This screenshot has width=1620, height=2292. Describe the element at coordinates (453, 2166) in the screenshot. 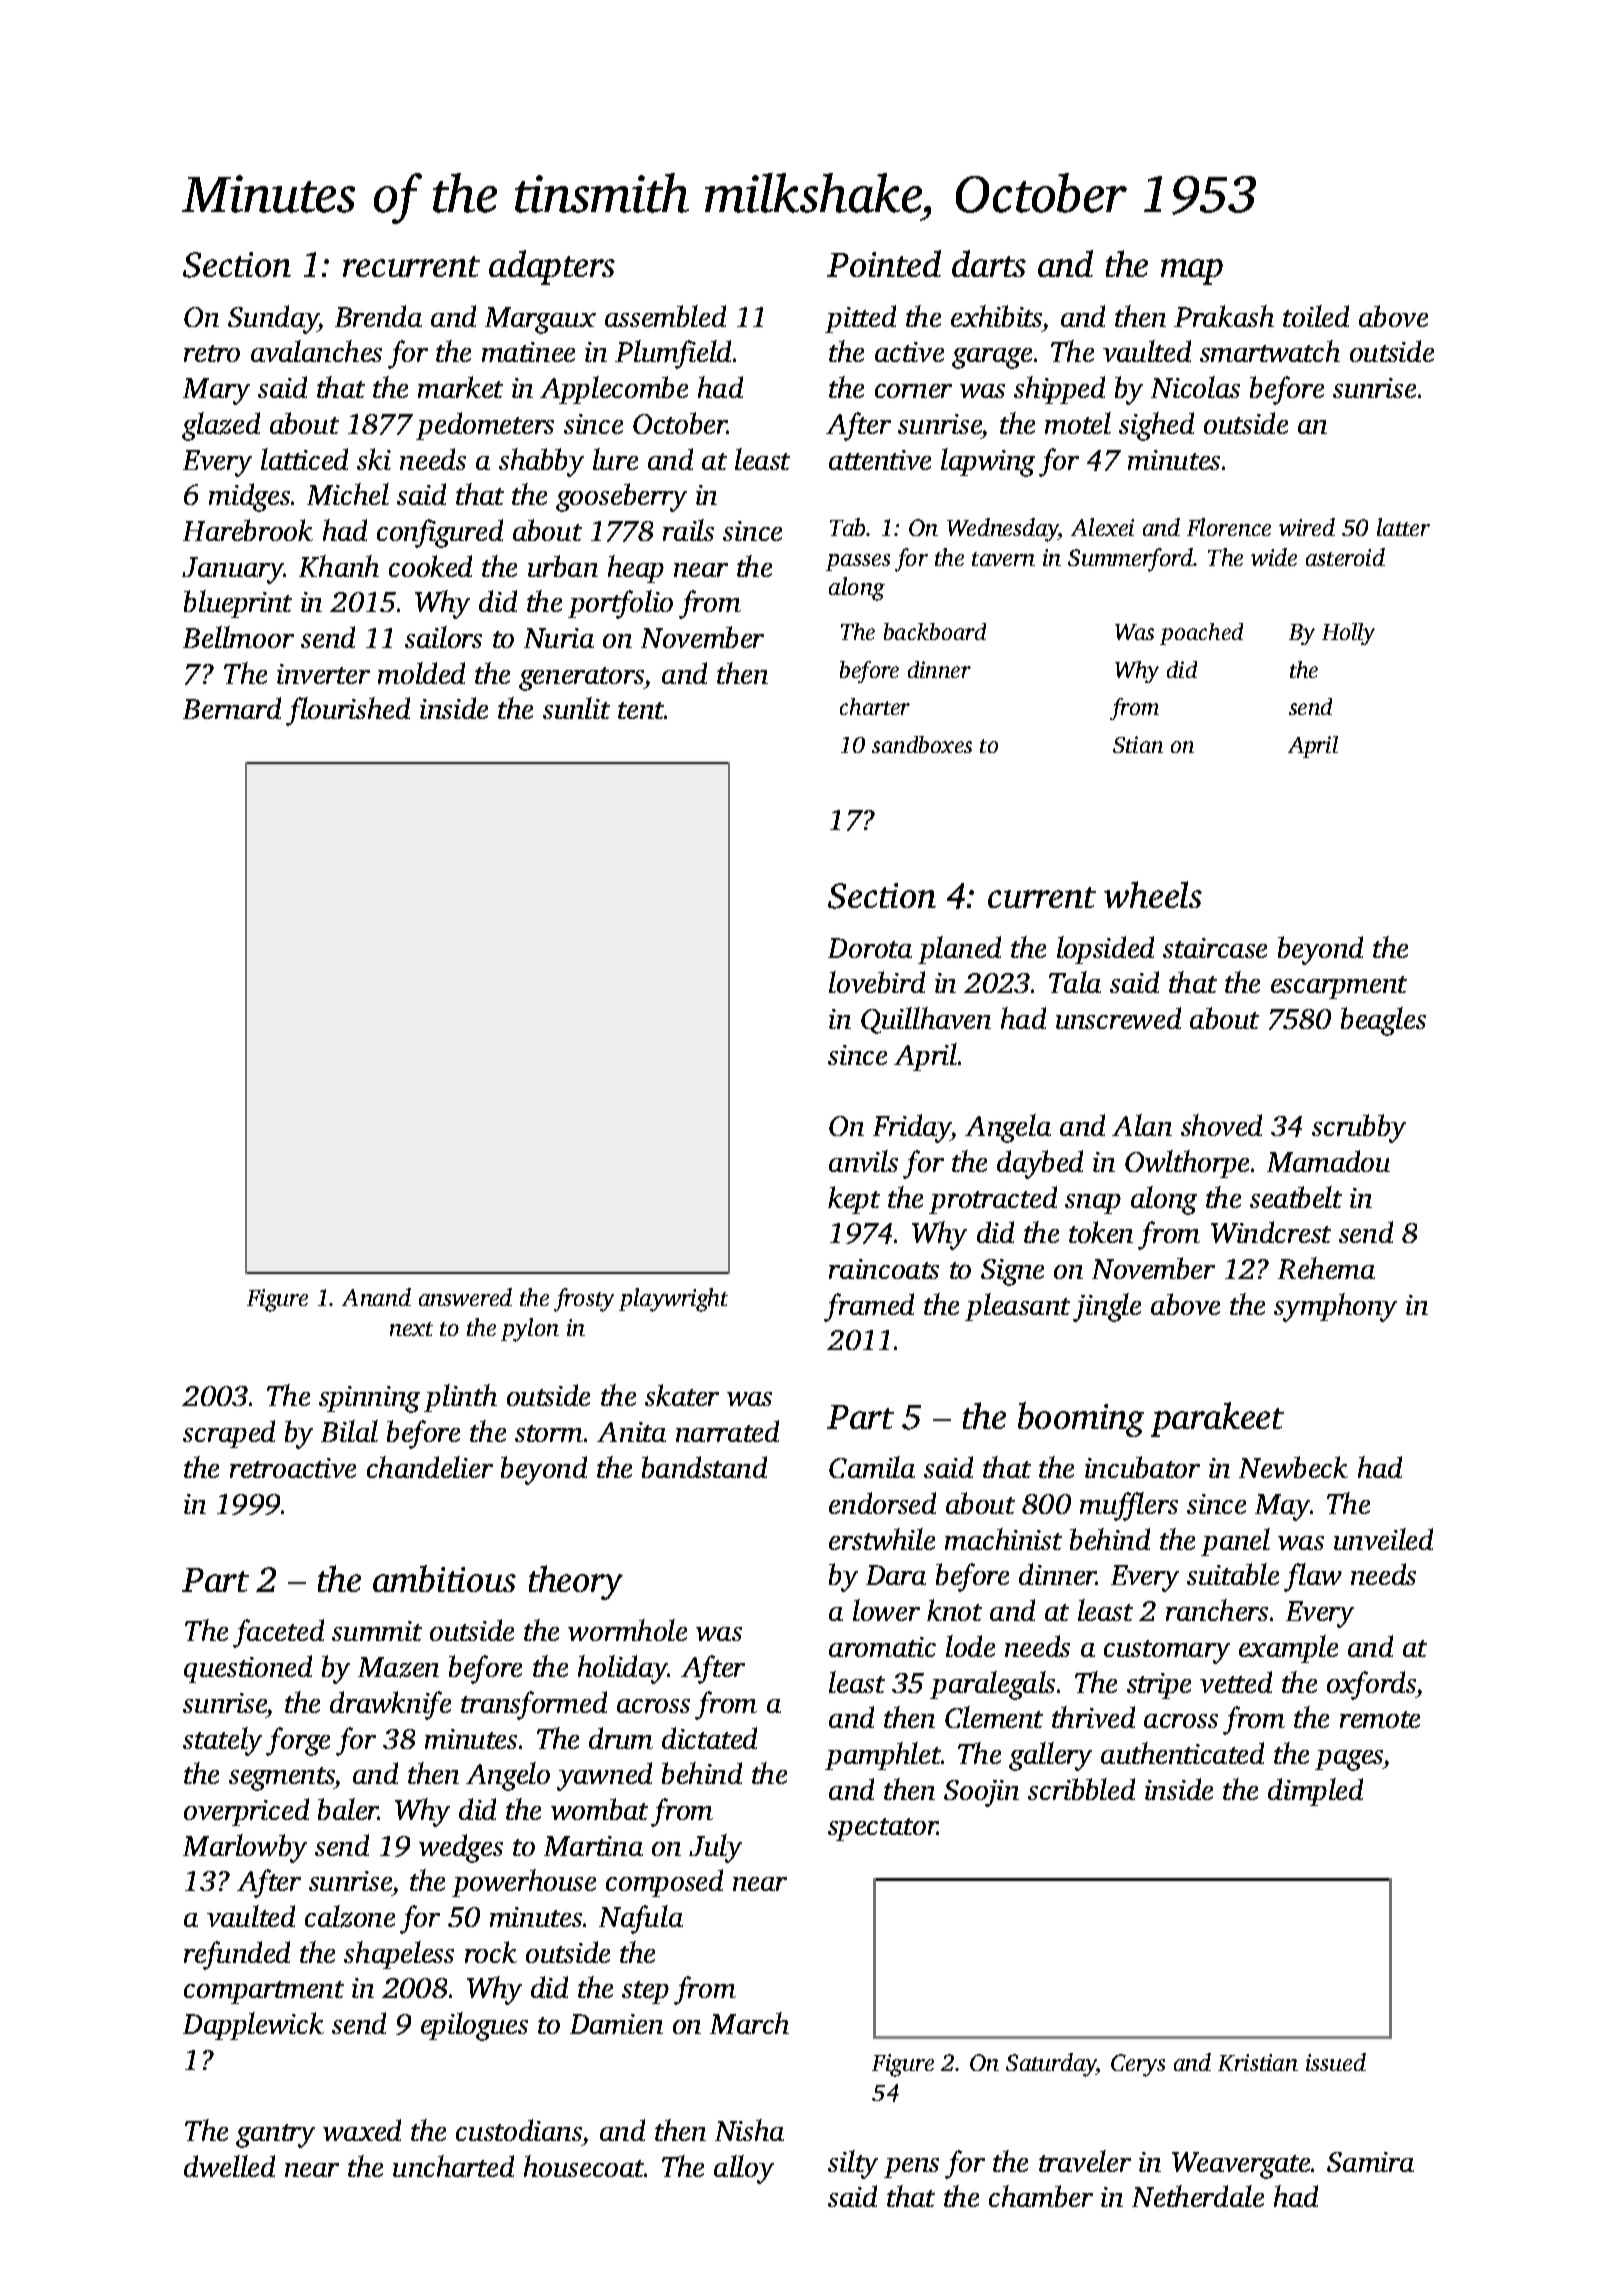

I see `uncharted` at that location.
